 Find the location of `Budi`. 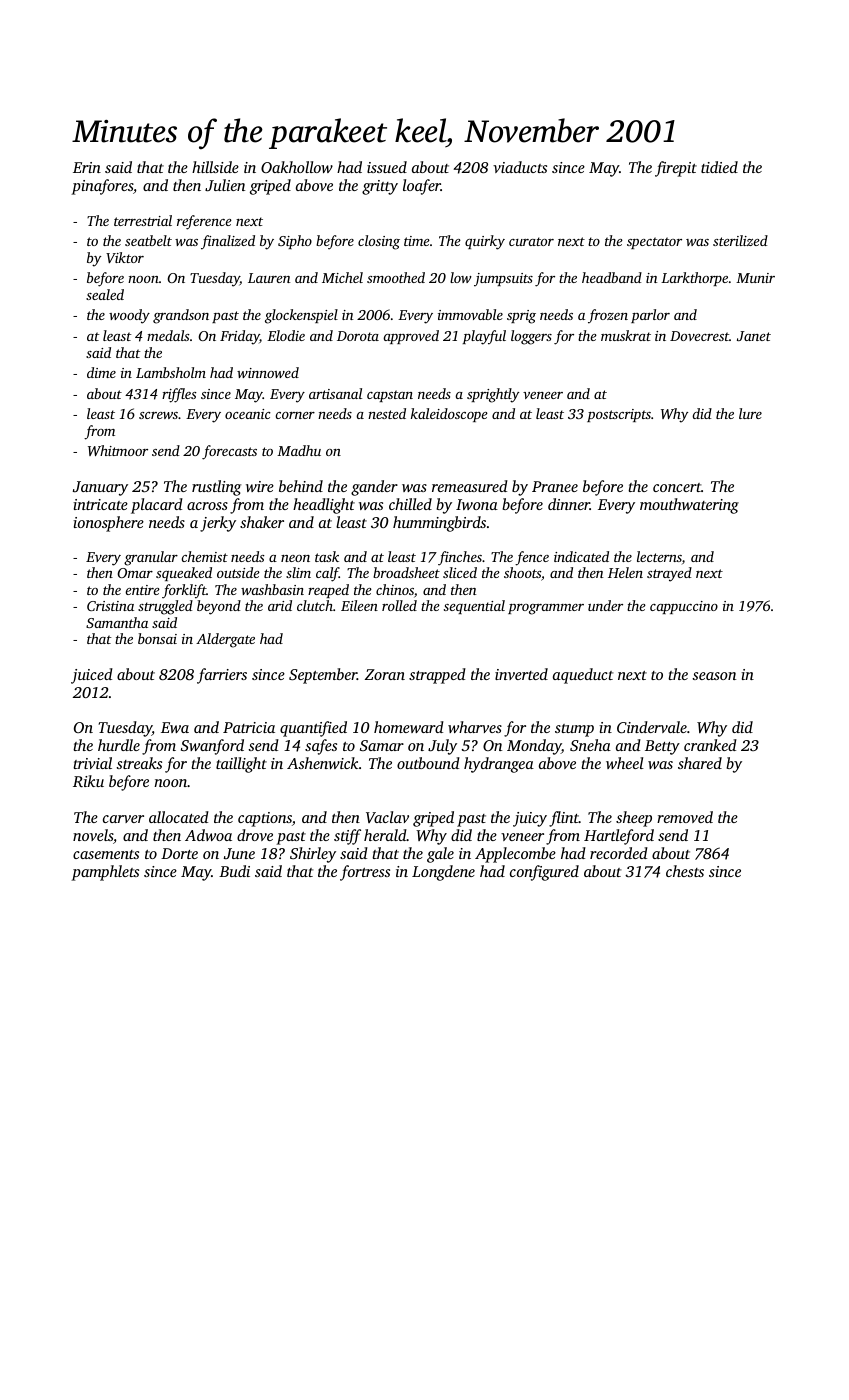

Budi is located at coordinates (234, 871).
